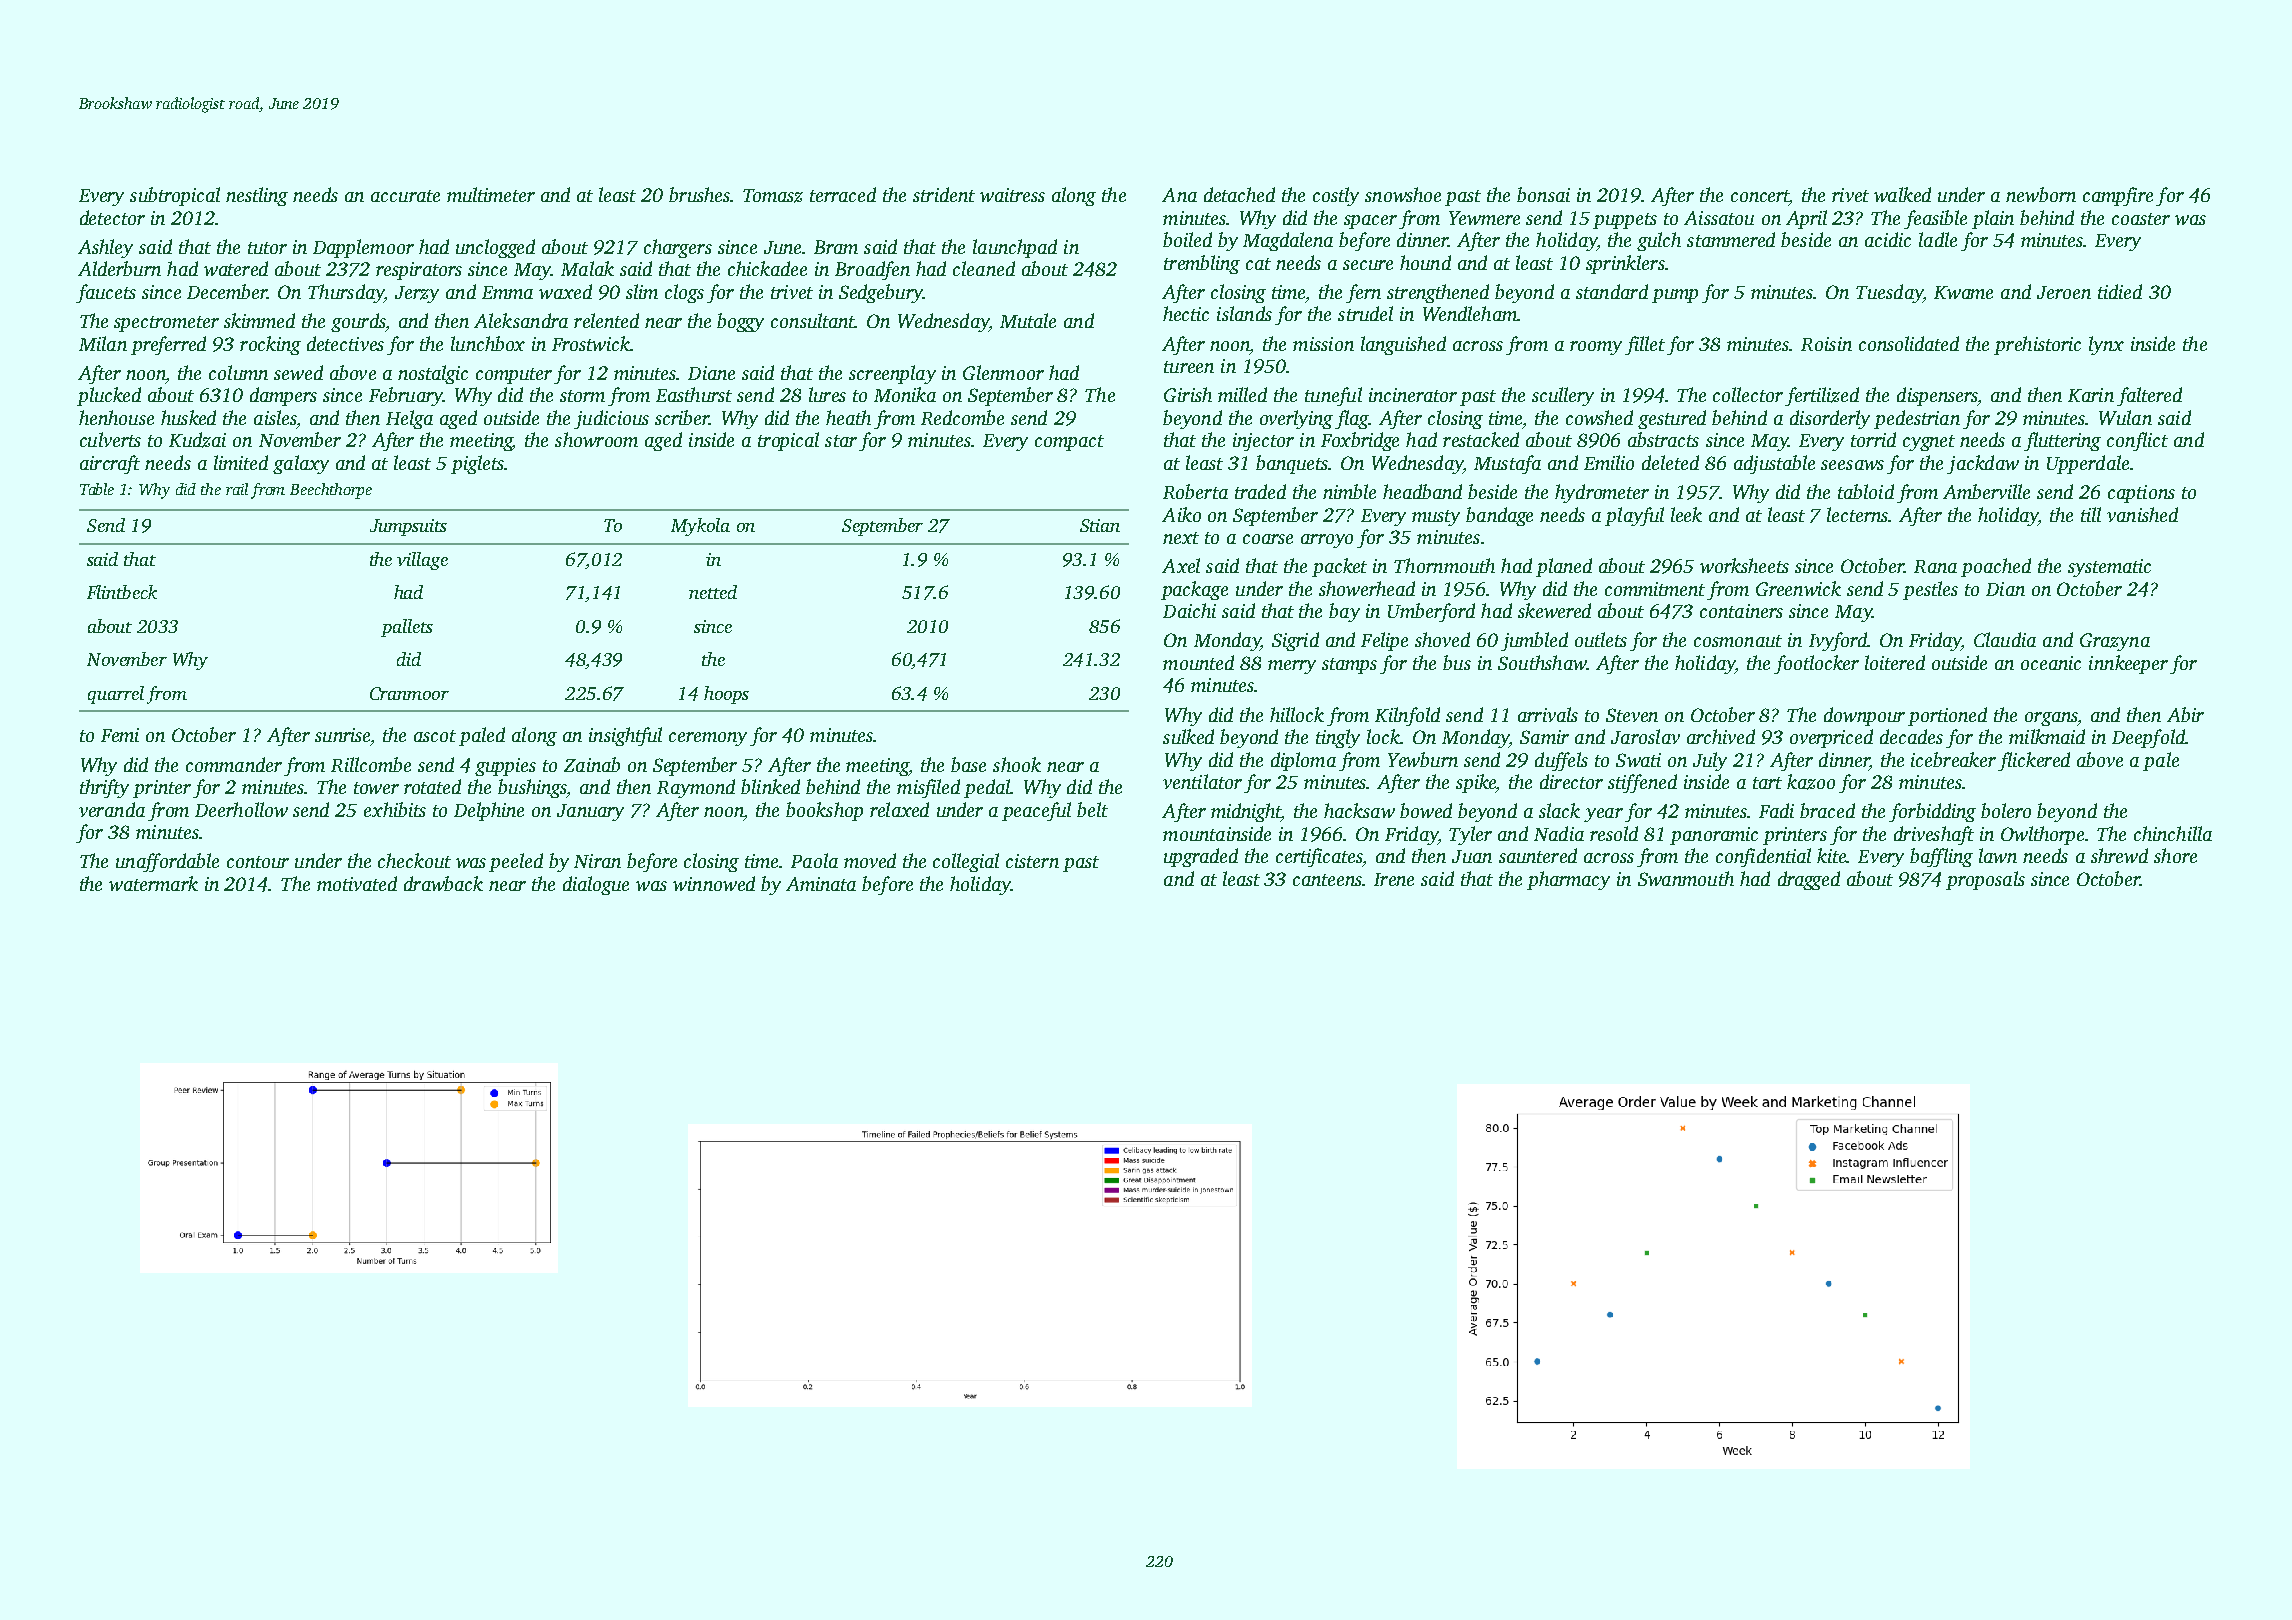 The height and width of the document is (1620, 2292). What do you see at coordinates (1198, 662) in the document?
I see `mounted` at bounding box center [1198, 662].
